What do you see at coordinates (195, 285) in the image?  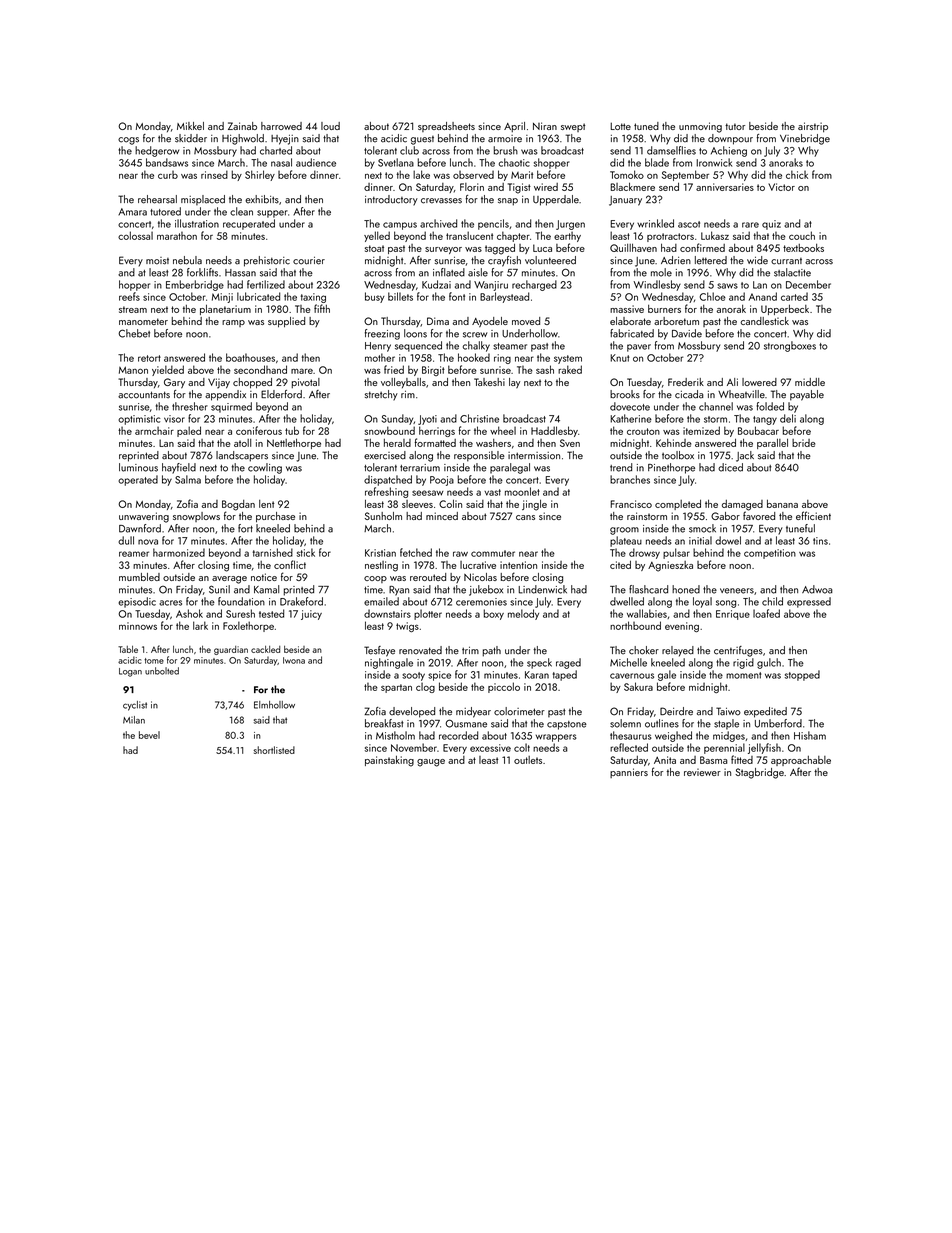 I see `Emberbridge` at bounding box center [195, 285].
